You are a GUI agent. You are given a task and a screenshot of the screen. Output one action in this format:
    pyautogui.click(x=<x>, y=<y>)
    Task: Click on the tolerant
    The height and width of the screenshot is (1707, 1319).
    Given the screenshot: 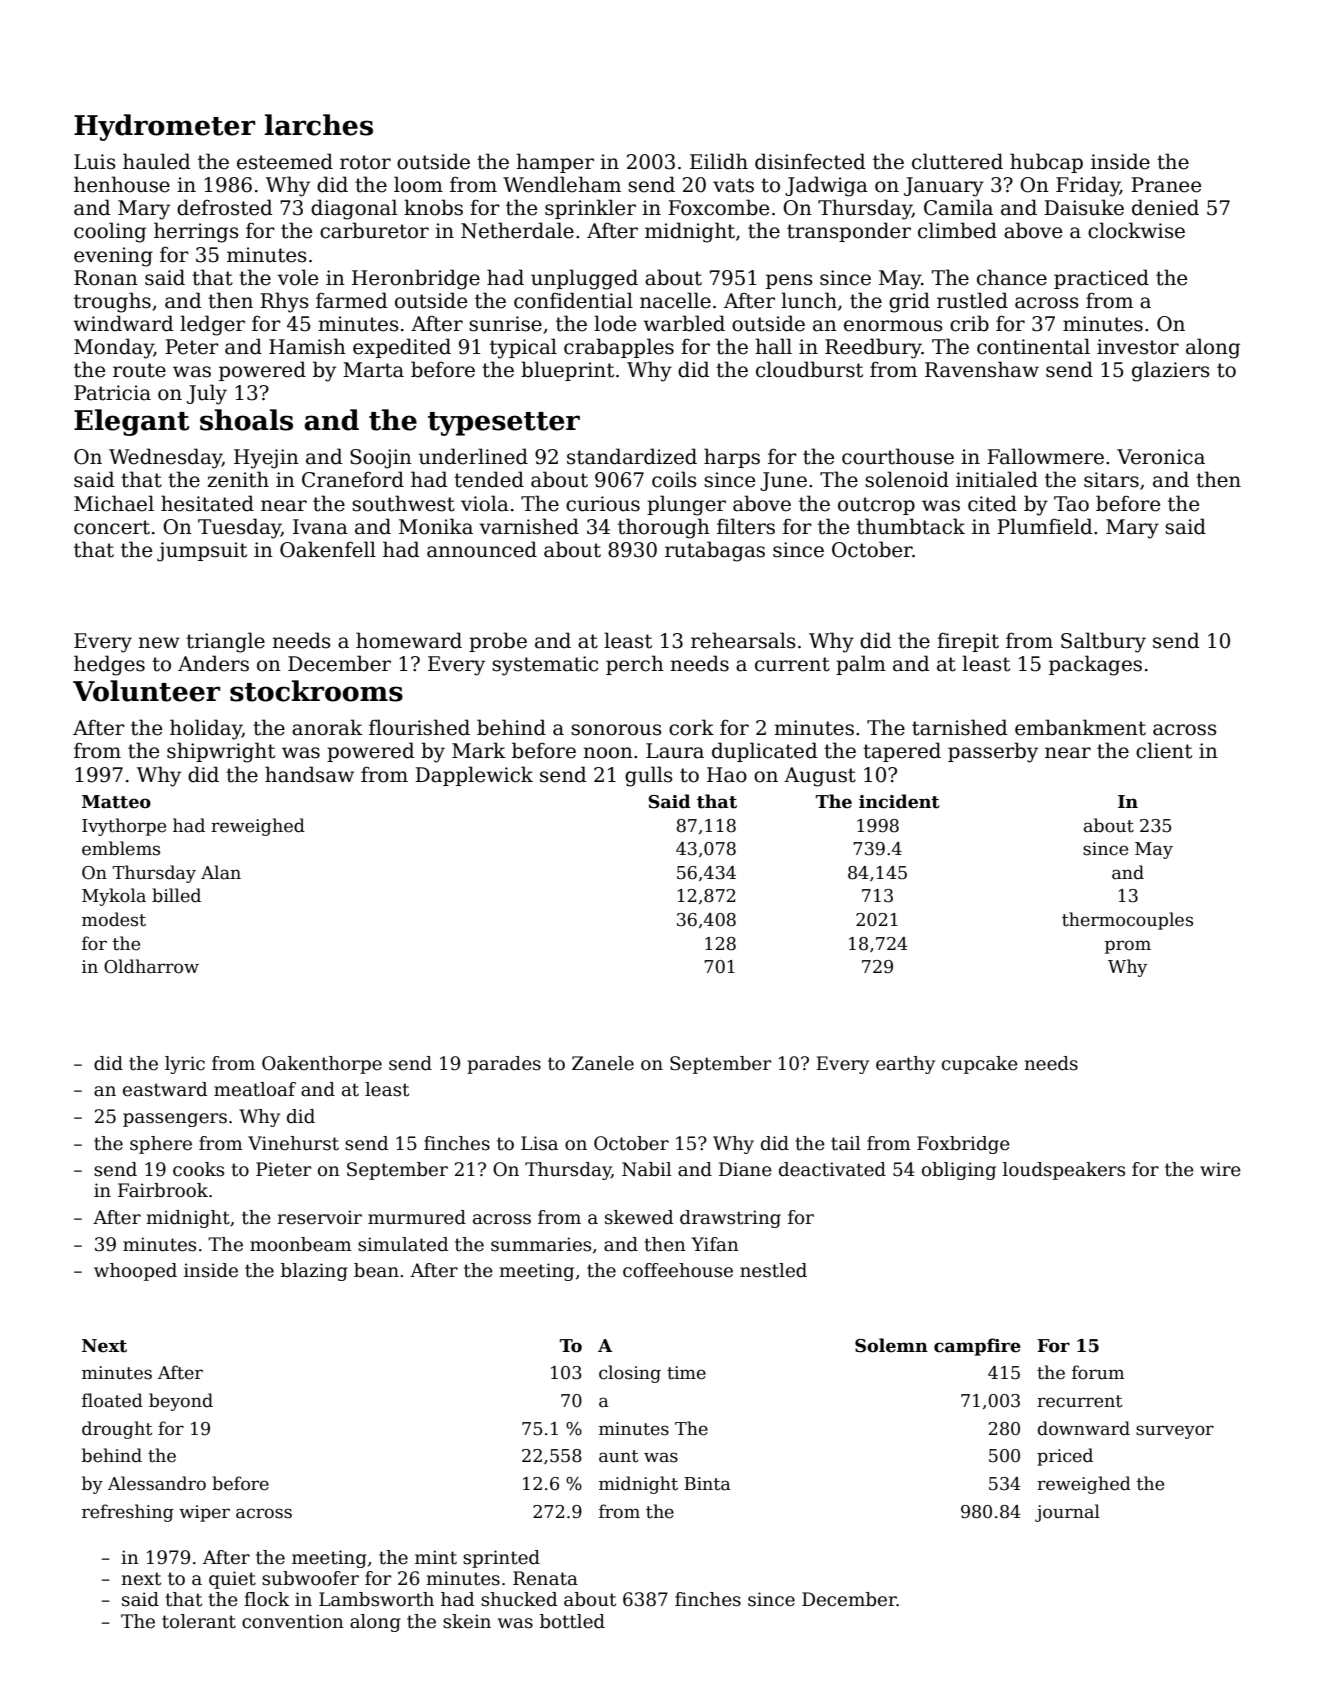 What is the action you would take?
    pyautogui.click(x=199, y=1621)
